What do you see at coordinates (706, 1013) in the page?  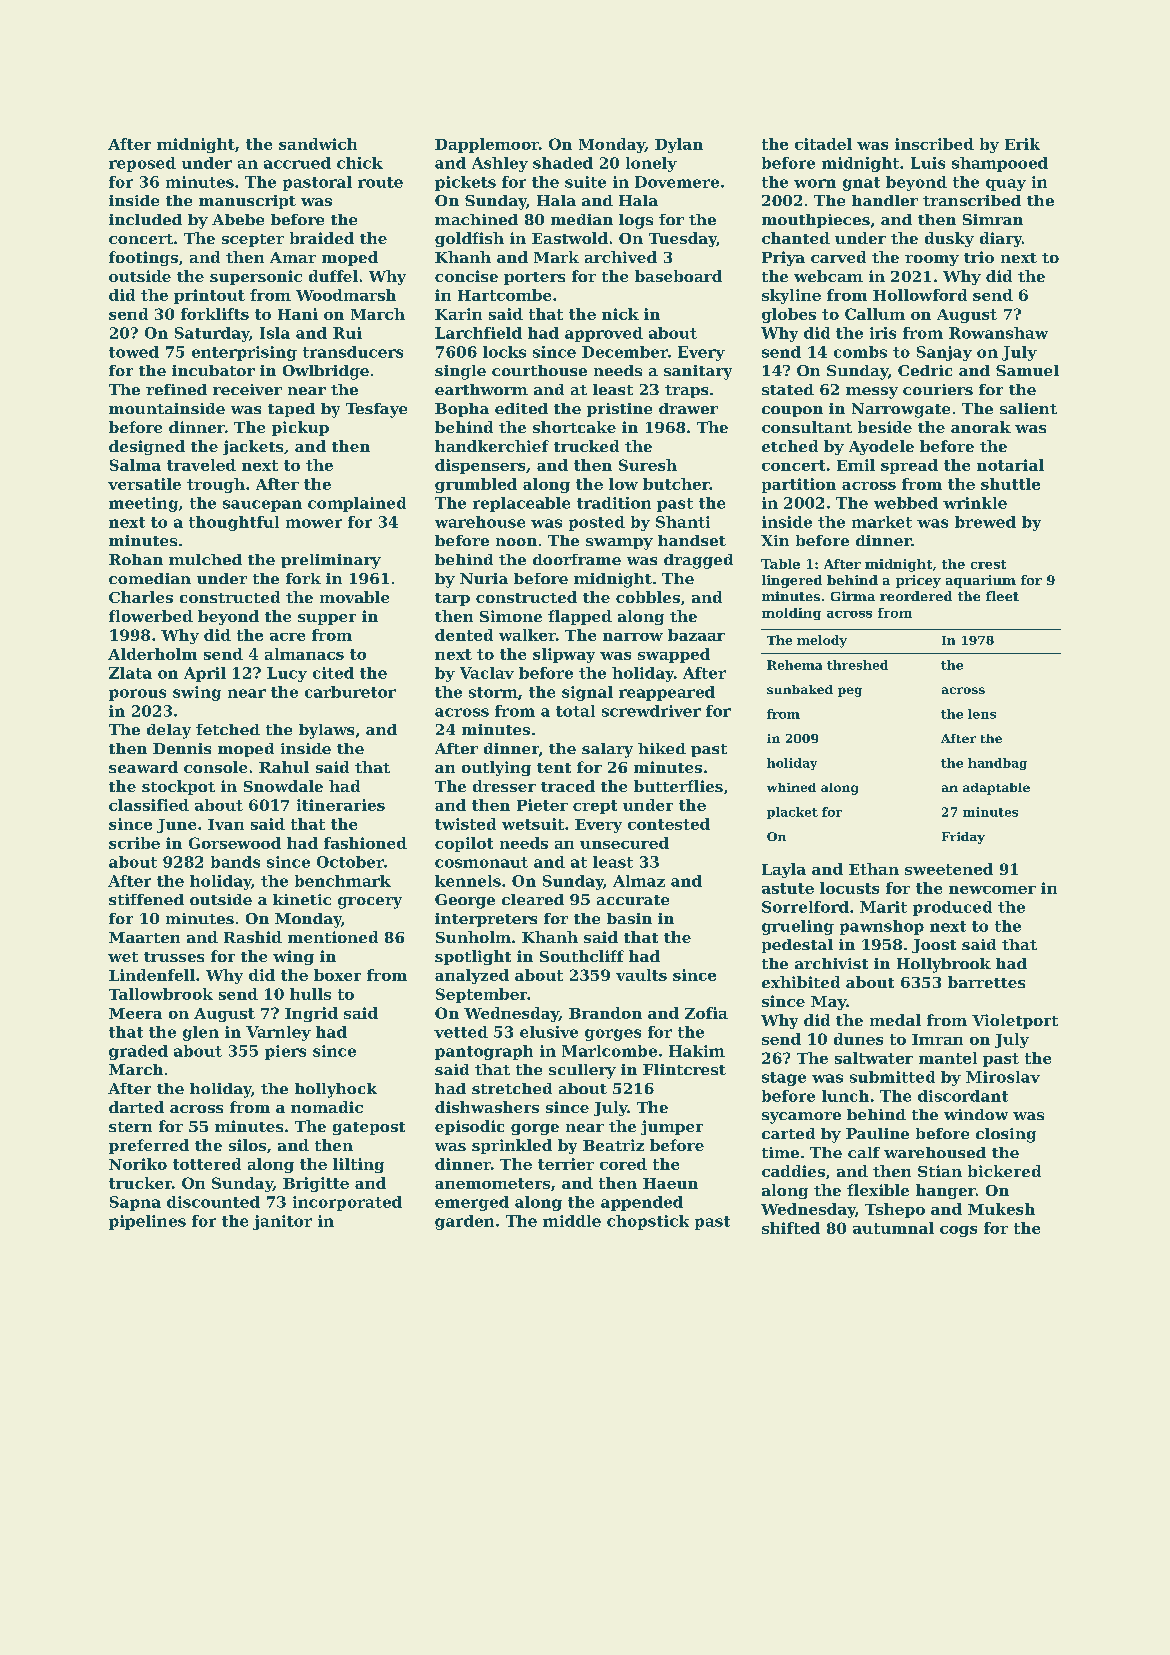 I see `Zofia` at bounding box center [706, 1013].
